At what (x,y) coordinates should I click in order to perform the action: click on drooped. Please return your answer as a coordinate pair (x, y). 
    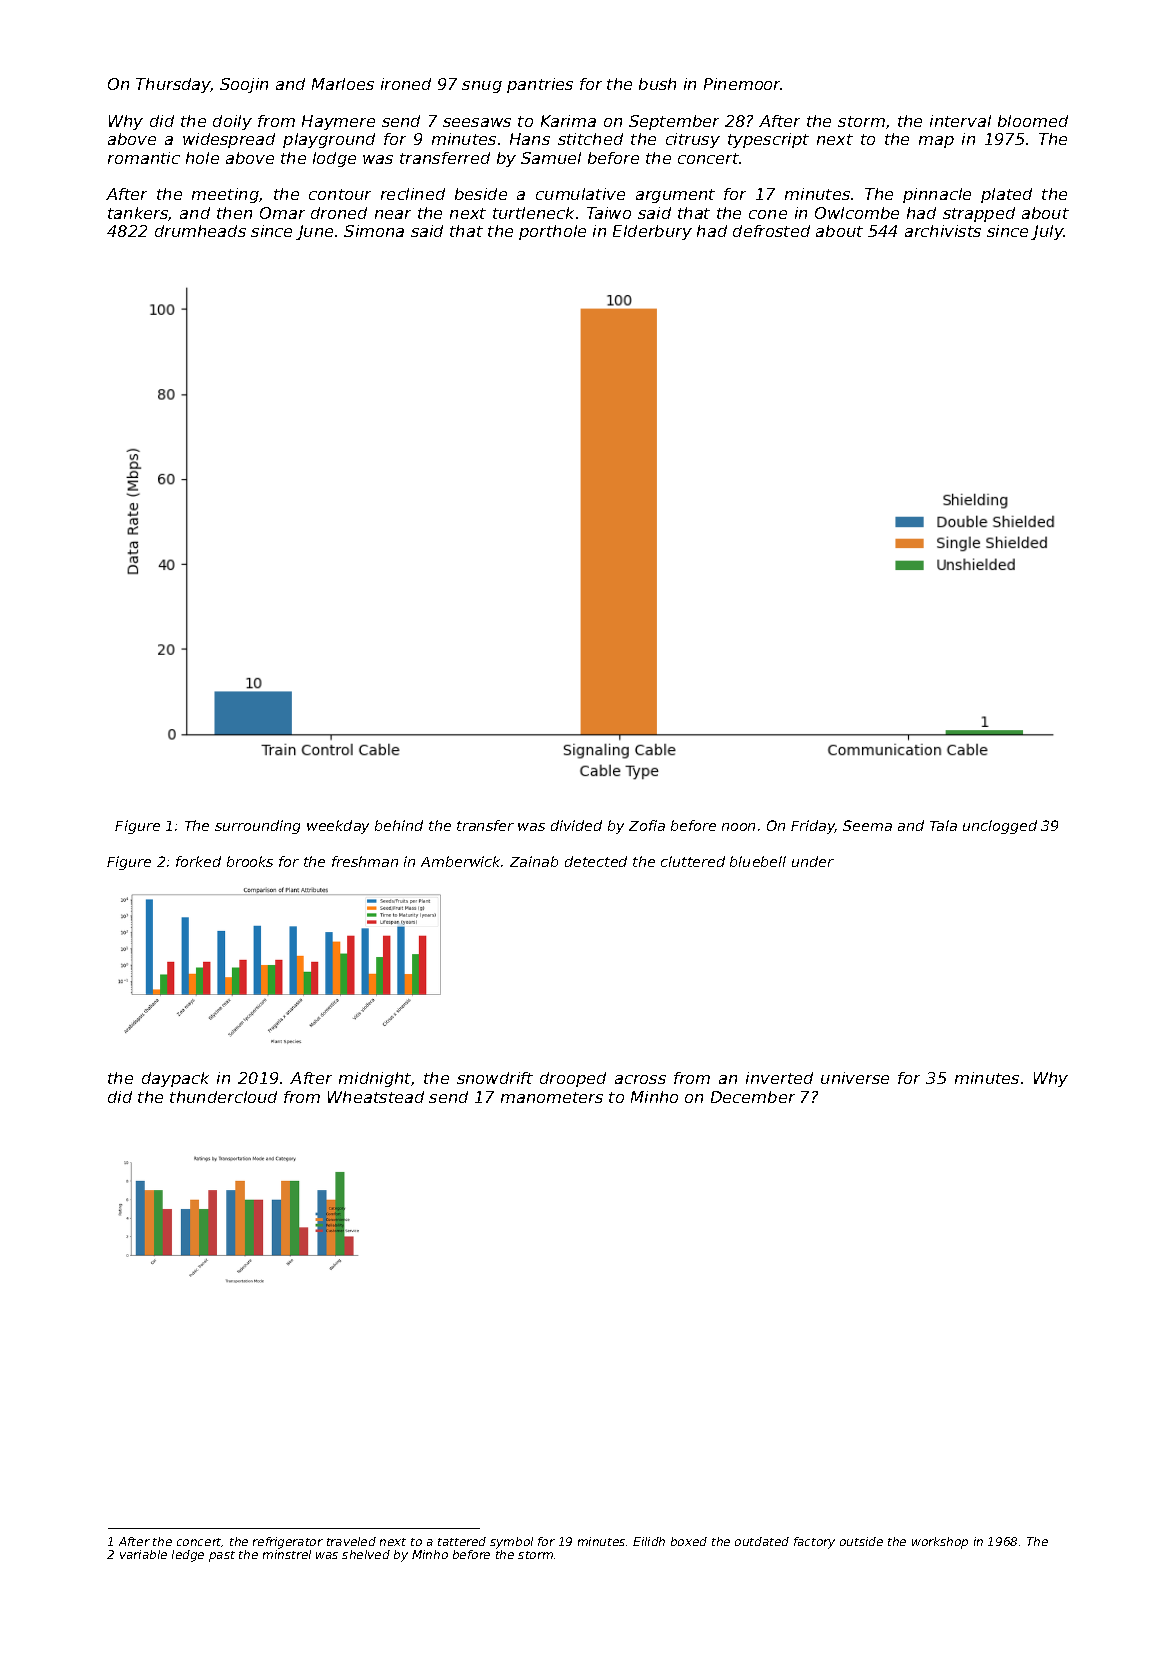
    Looking at the image, I should click on (573, 1079).
